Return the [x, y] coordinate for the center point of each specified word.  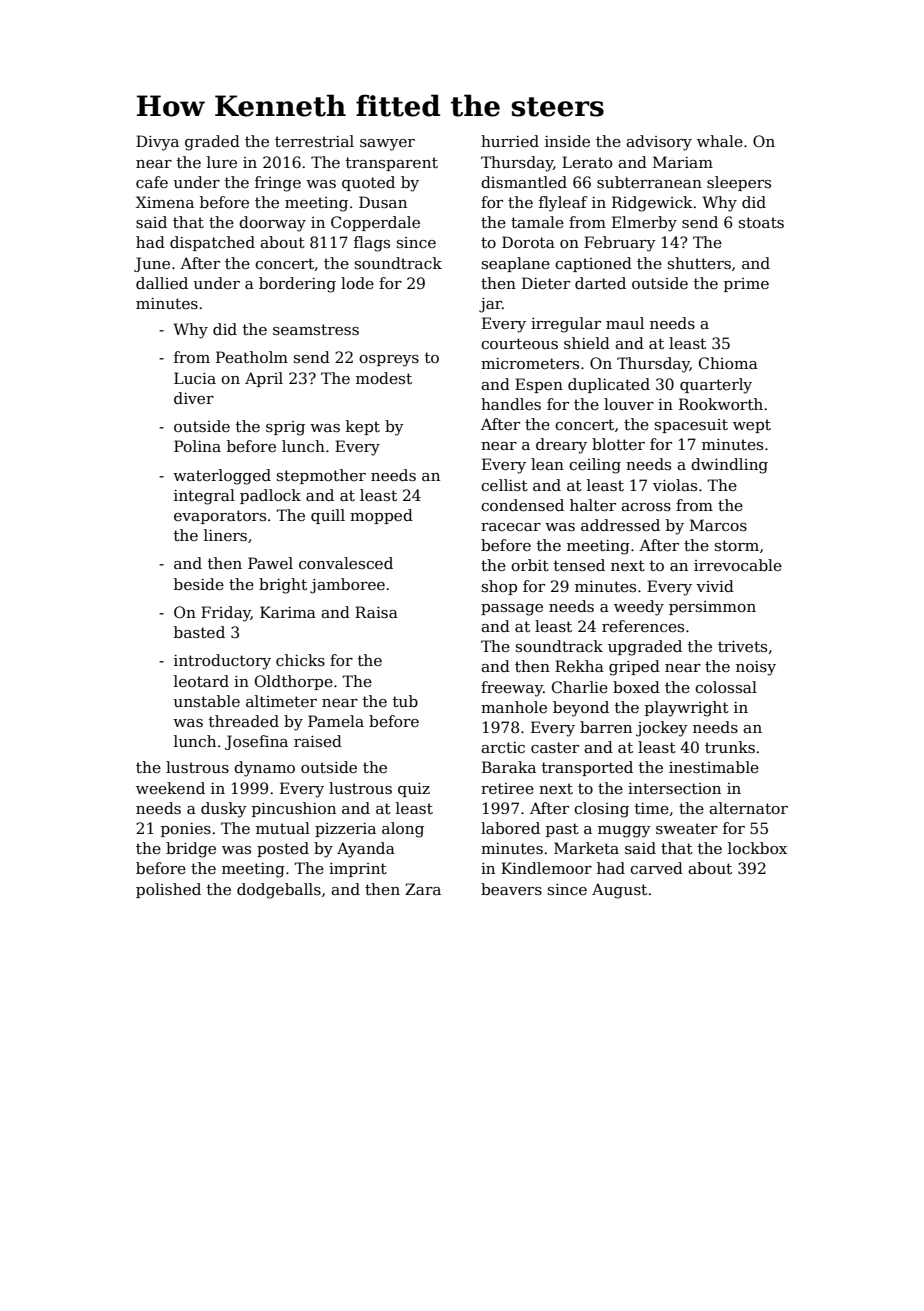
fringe [278, 184]
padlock [270, 496]
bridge [191, 850]
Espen [539, 385]
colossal [726, 687]
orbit [530, 565]
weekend [170, 788]
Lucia [195, 378]
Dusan [383, 202]
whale [720, 141]
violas [675, 485]
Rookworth [721, 404]
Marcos [718, 525]
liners [225, 535]
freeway [512, 689]
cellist [504, 485]
